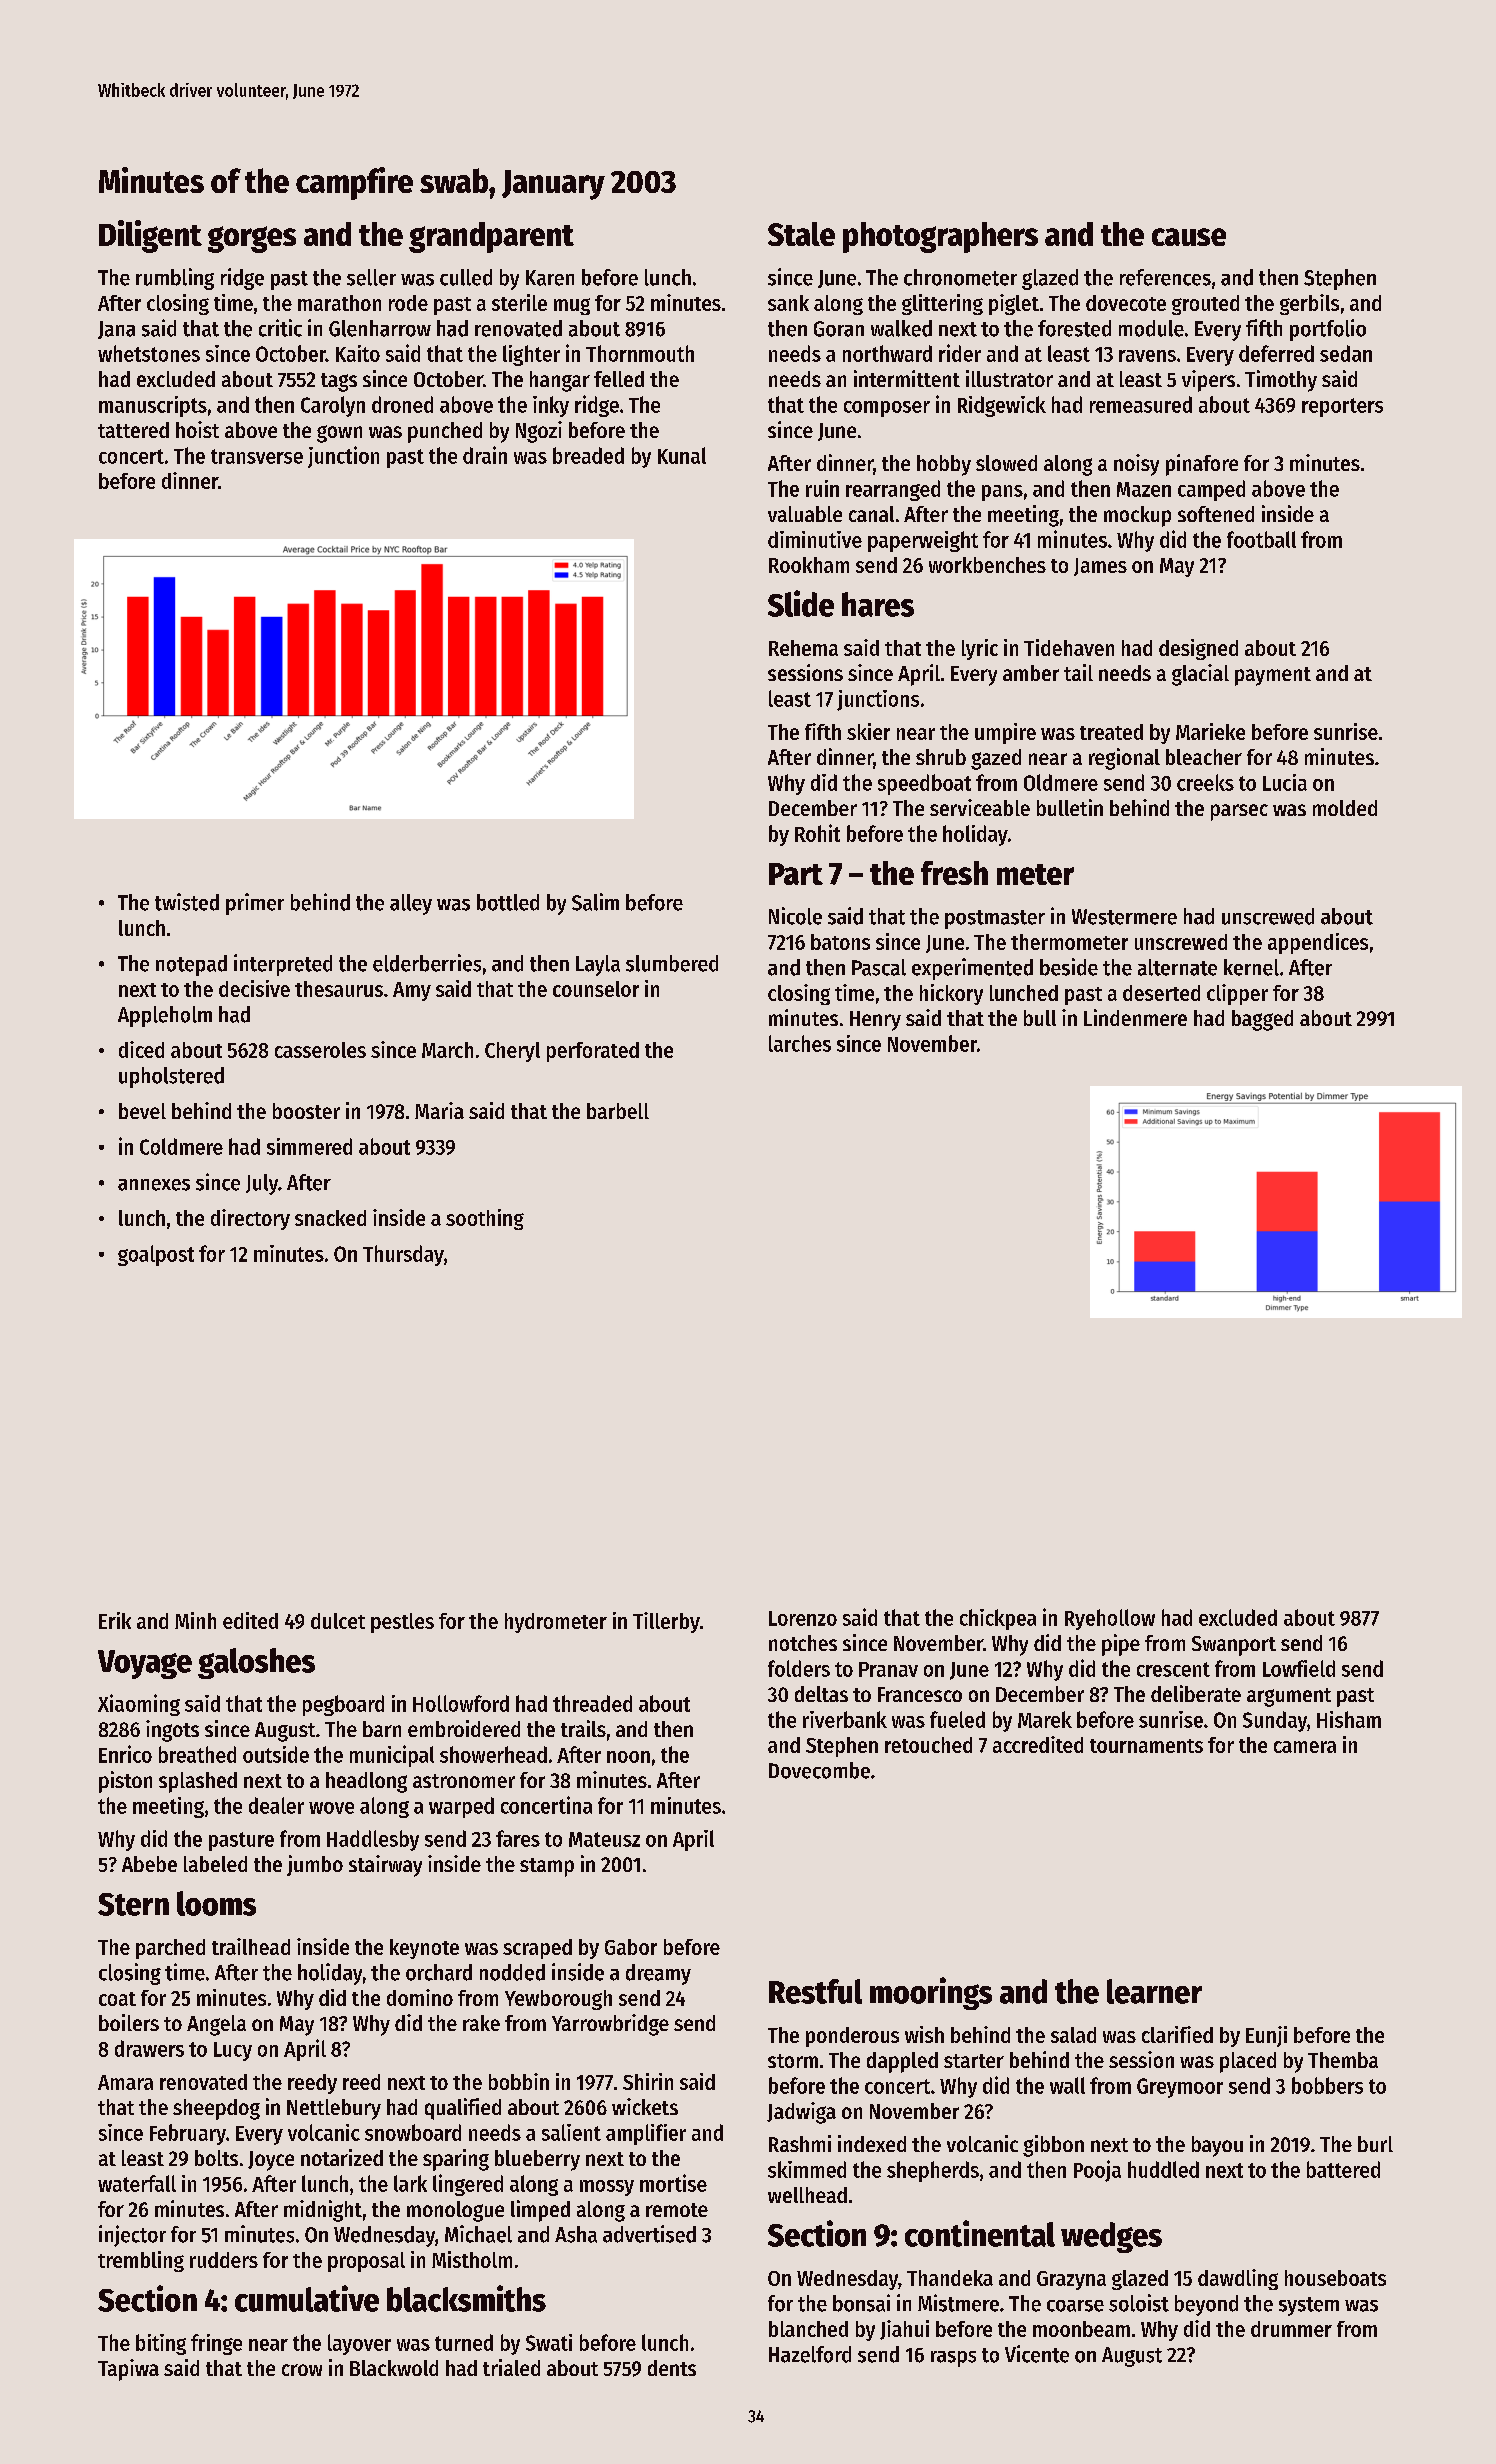 The width and height of the document is (1496, 2464). I want to click on gerbils, so click(1309, 304).
